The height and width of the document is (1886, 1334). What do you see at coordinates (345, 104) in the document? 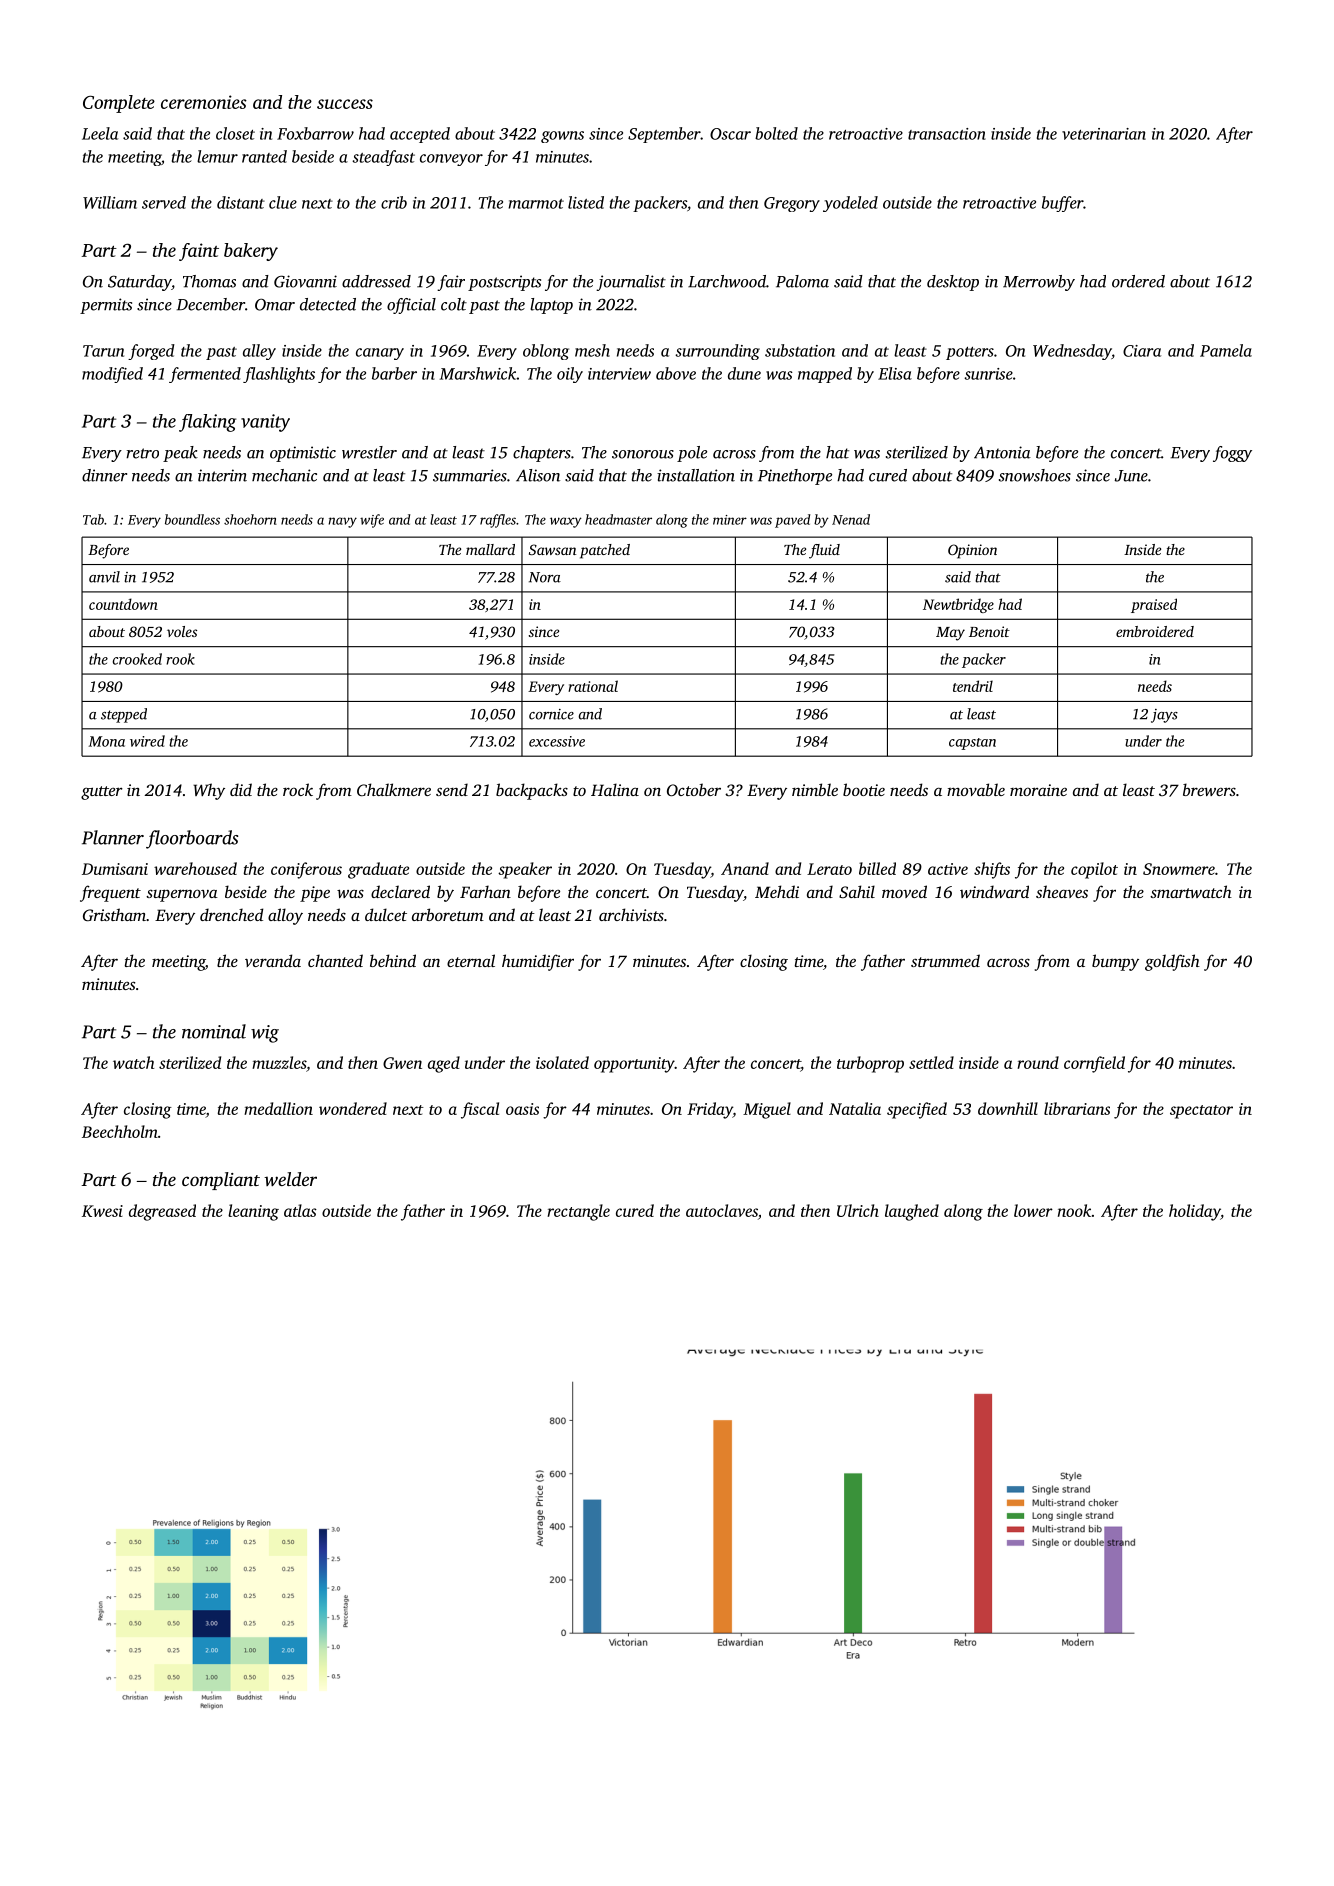
I see `success` at bounding box center [345, 104].
